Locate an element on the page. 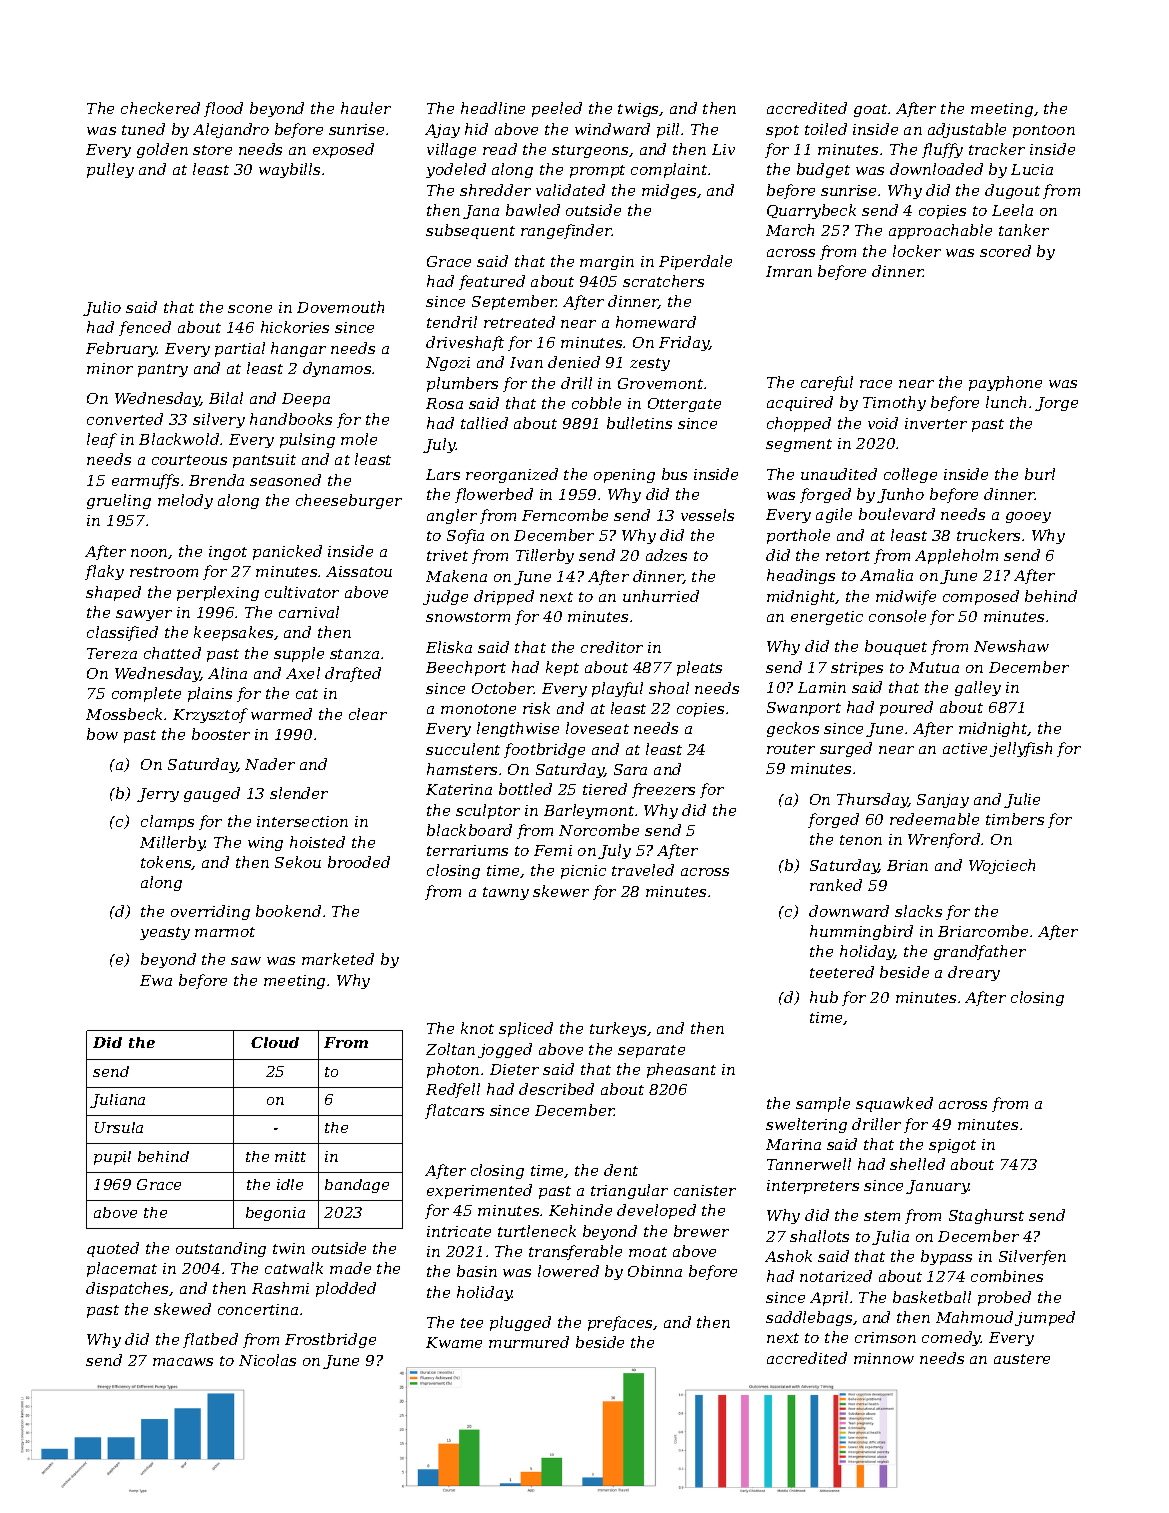  bottled is located at coordinates (525, 789).
